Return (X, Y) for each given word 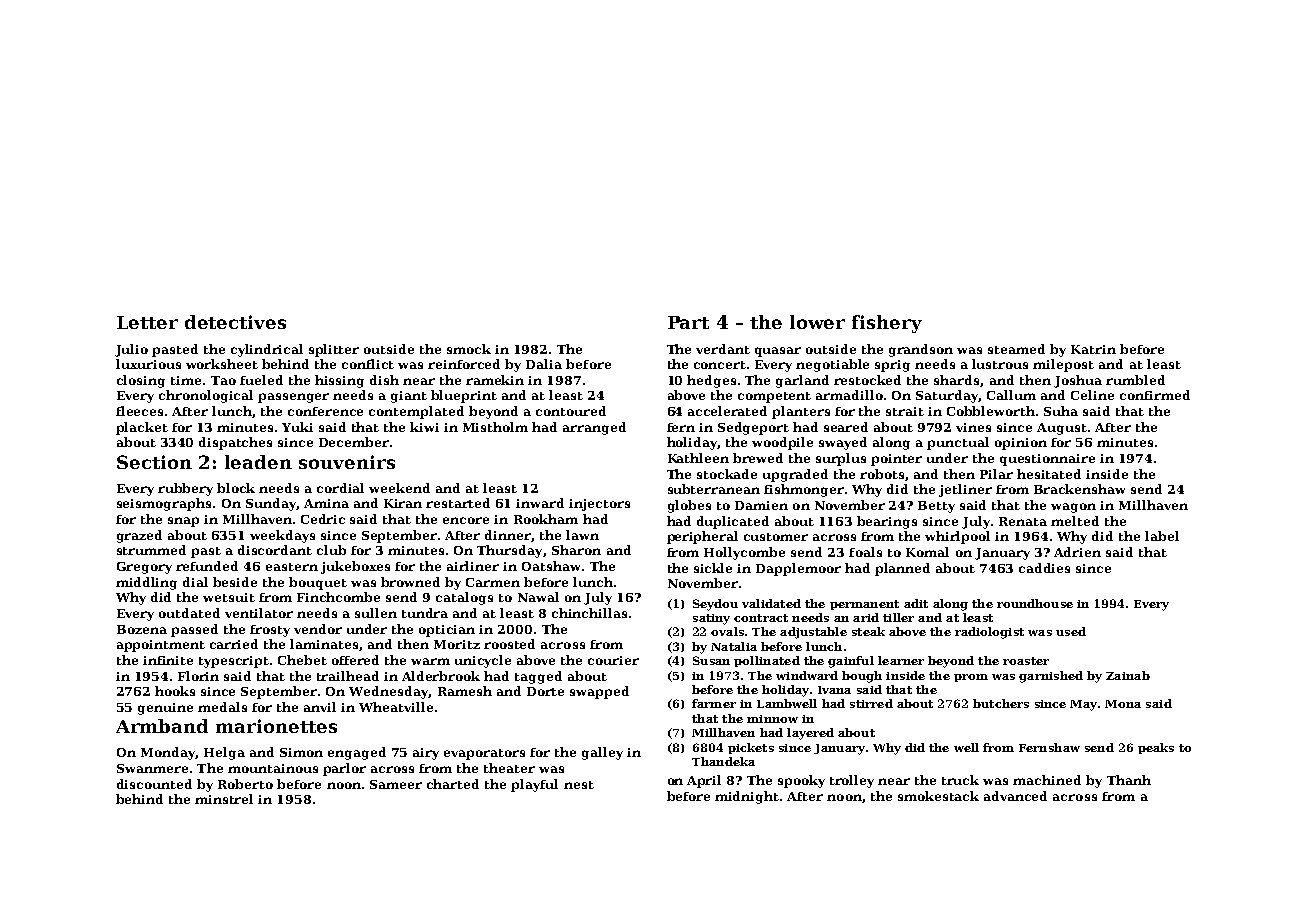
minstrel (224, 799)
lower (817, 322)
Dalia (544, 364)
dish (384, 380)
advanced (1015, 796)
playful (534, 785)
